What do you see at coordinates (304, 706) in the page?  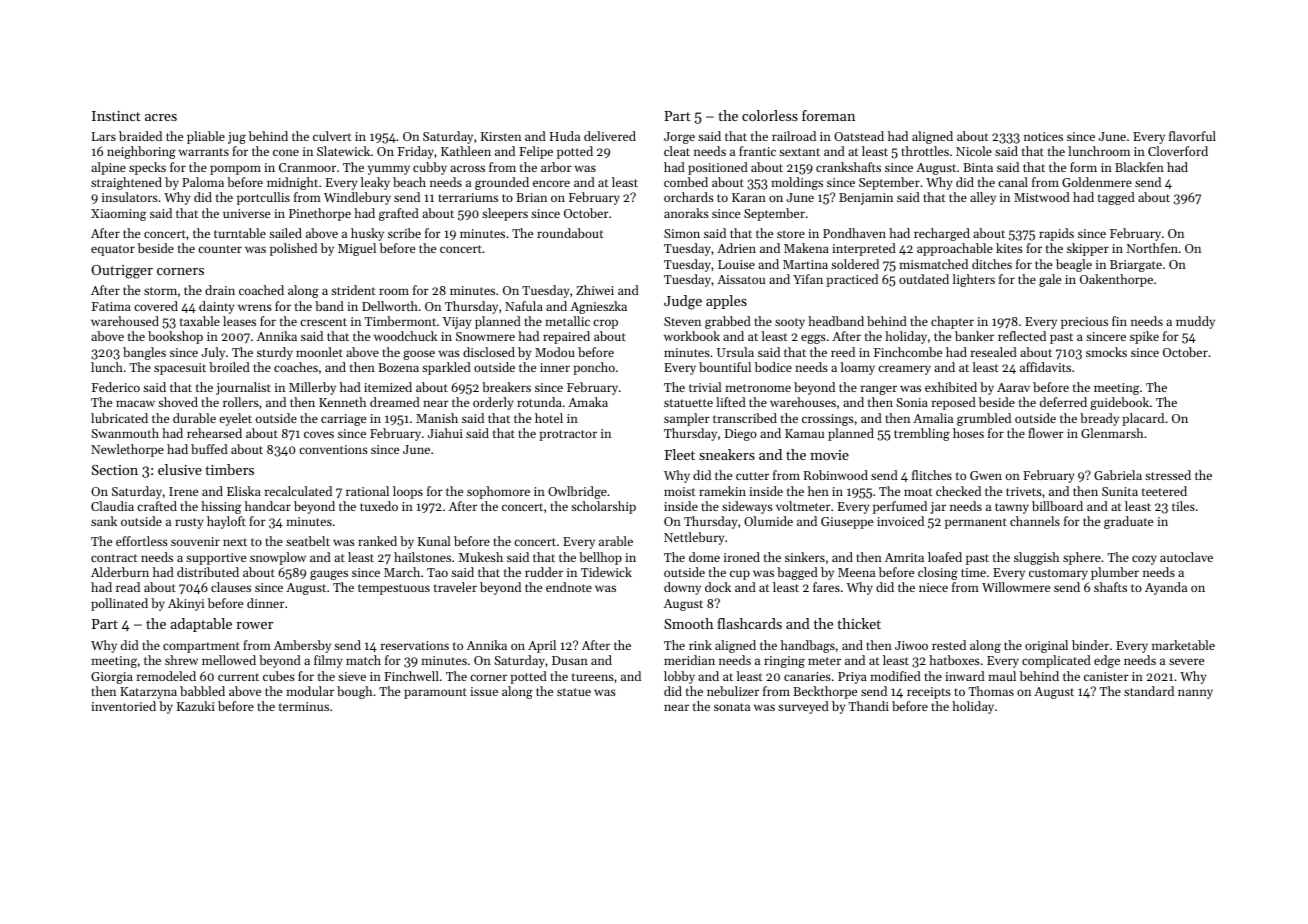 I see `terminus` at bounding box center [304, 706].
